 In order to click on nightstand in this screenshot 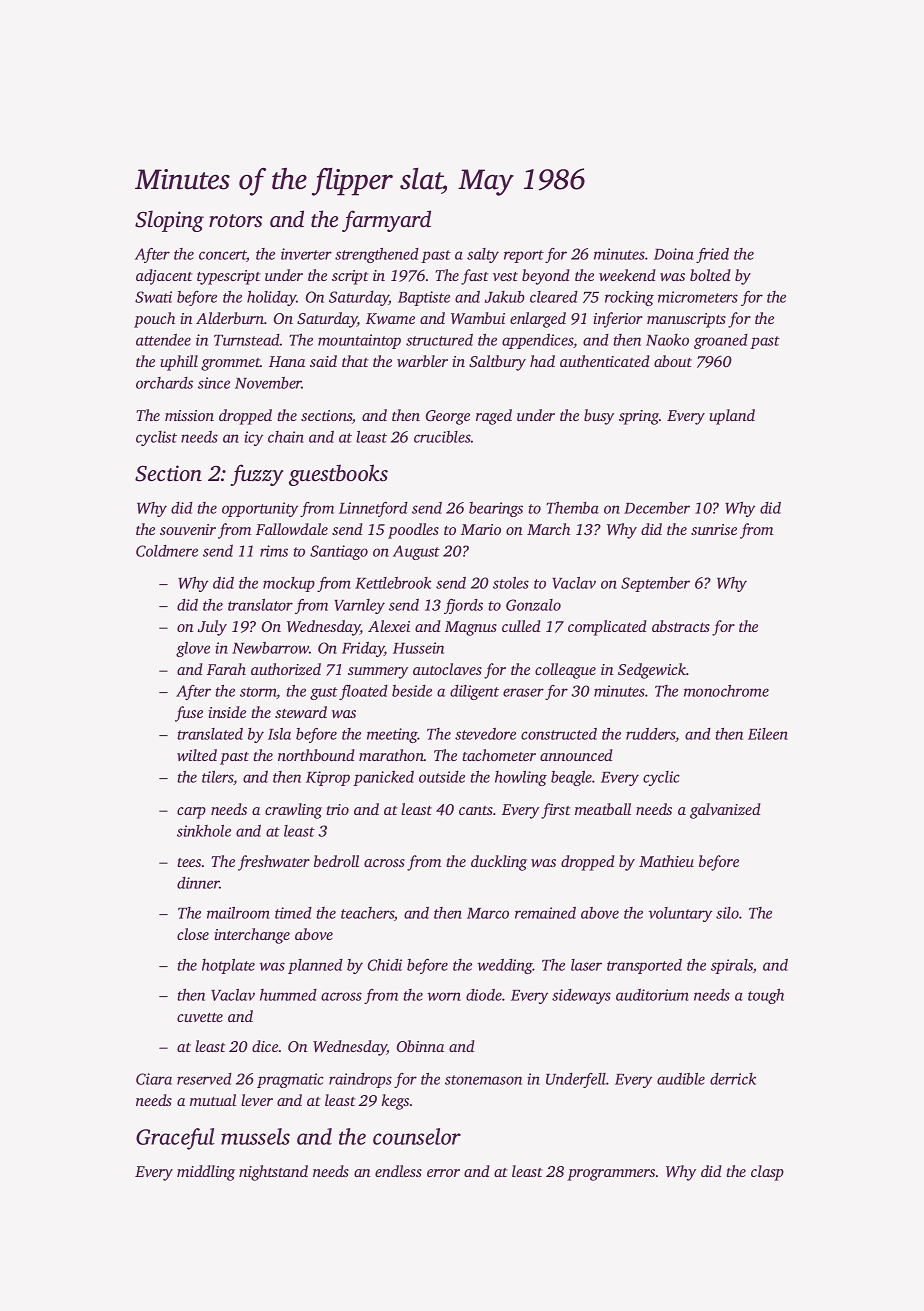, I will do `click(273, 1173)`.
